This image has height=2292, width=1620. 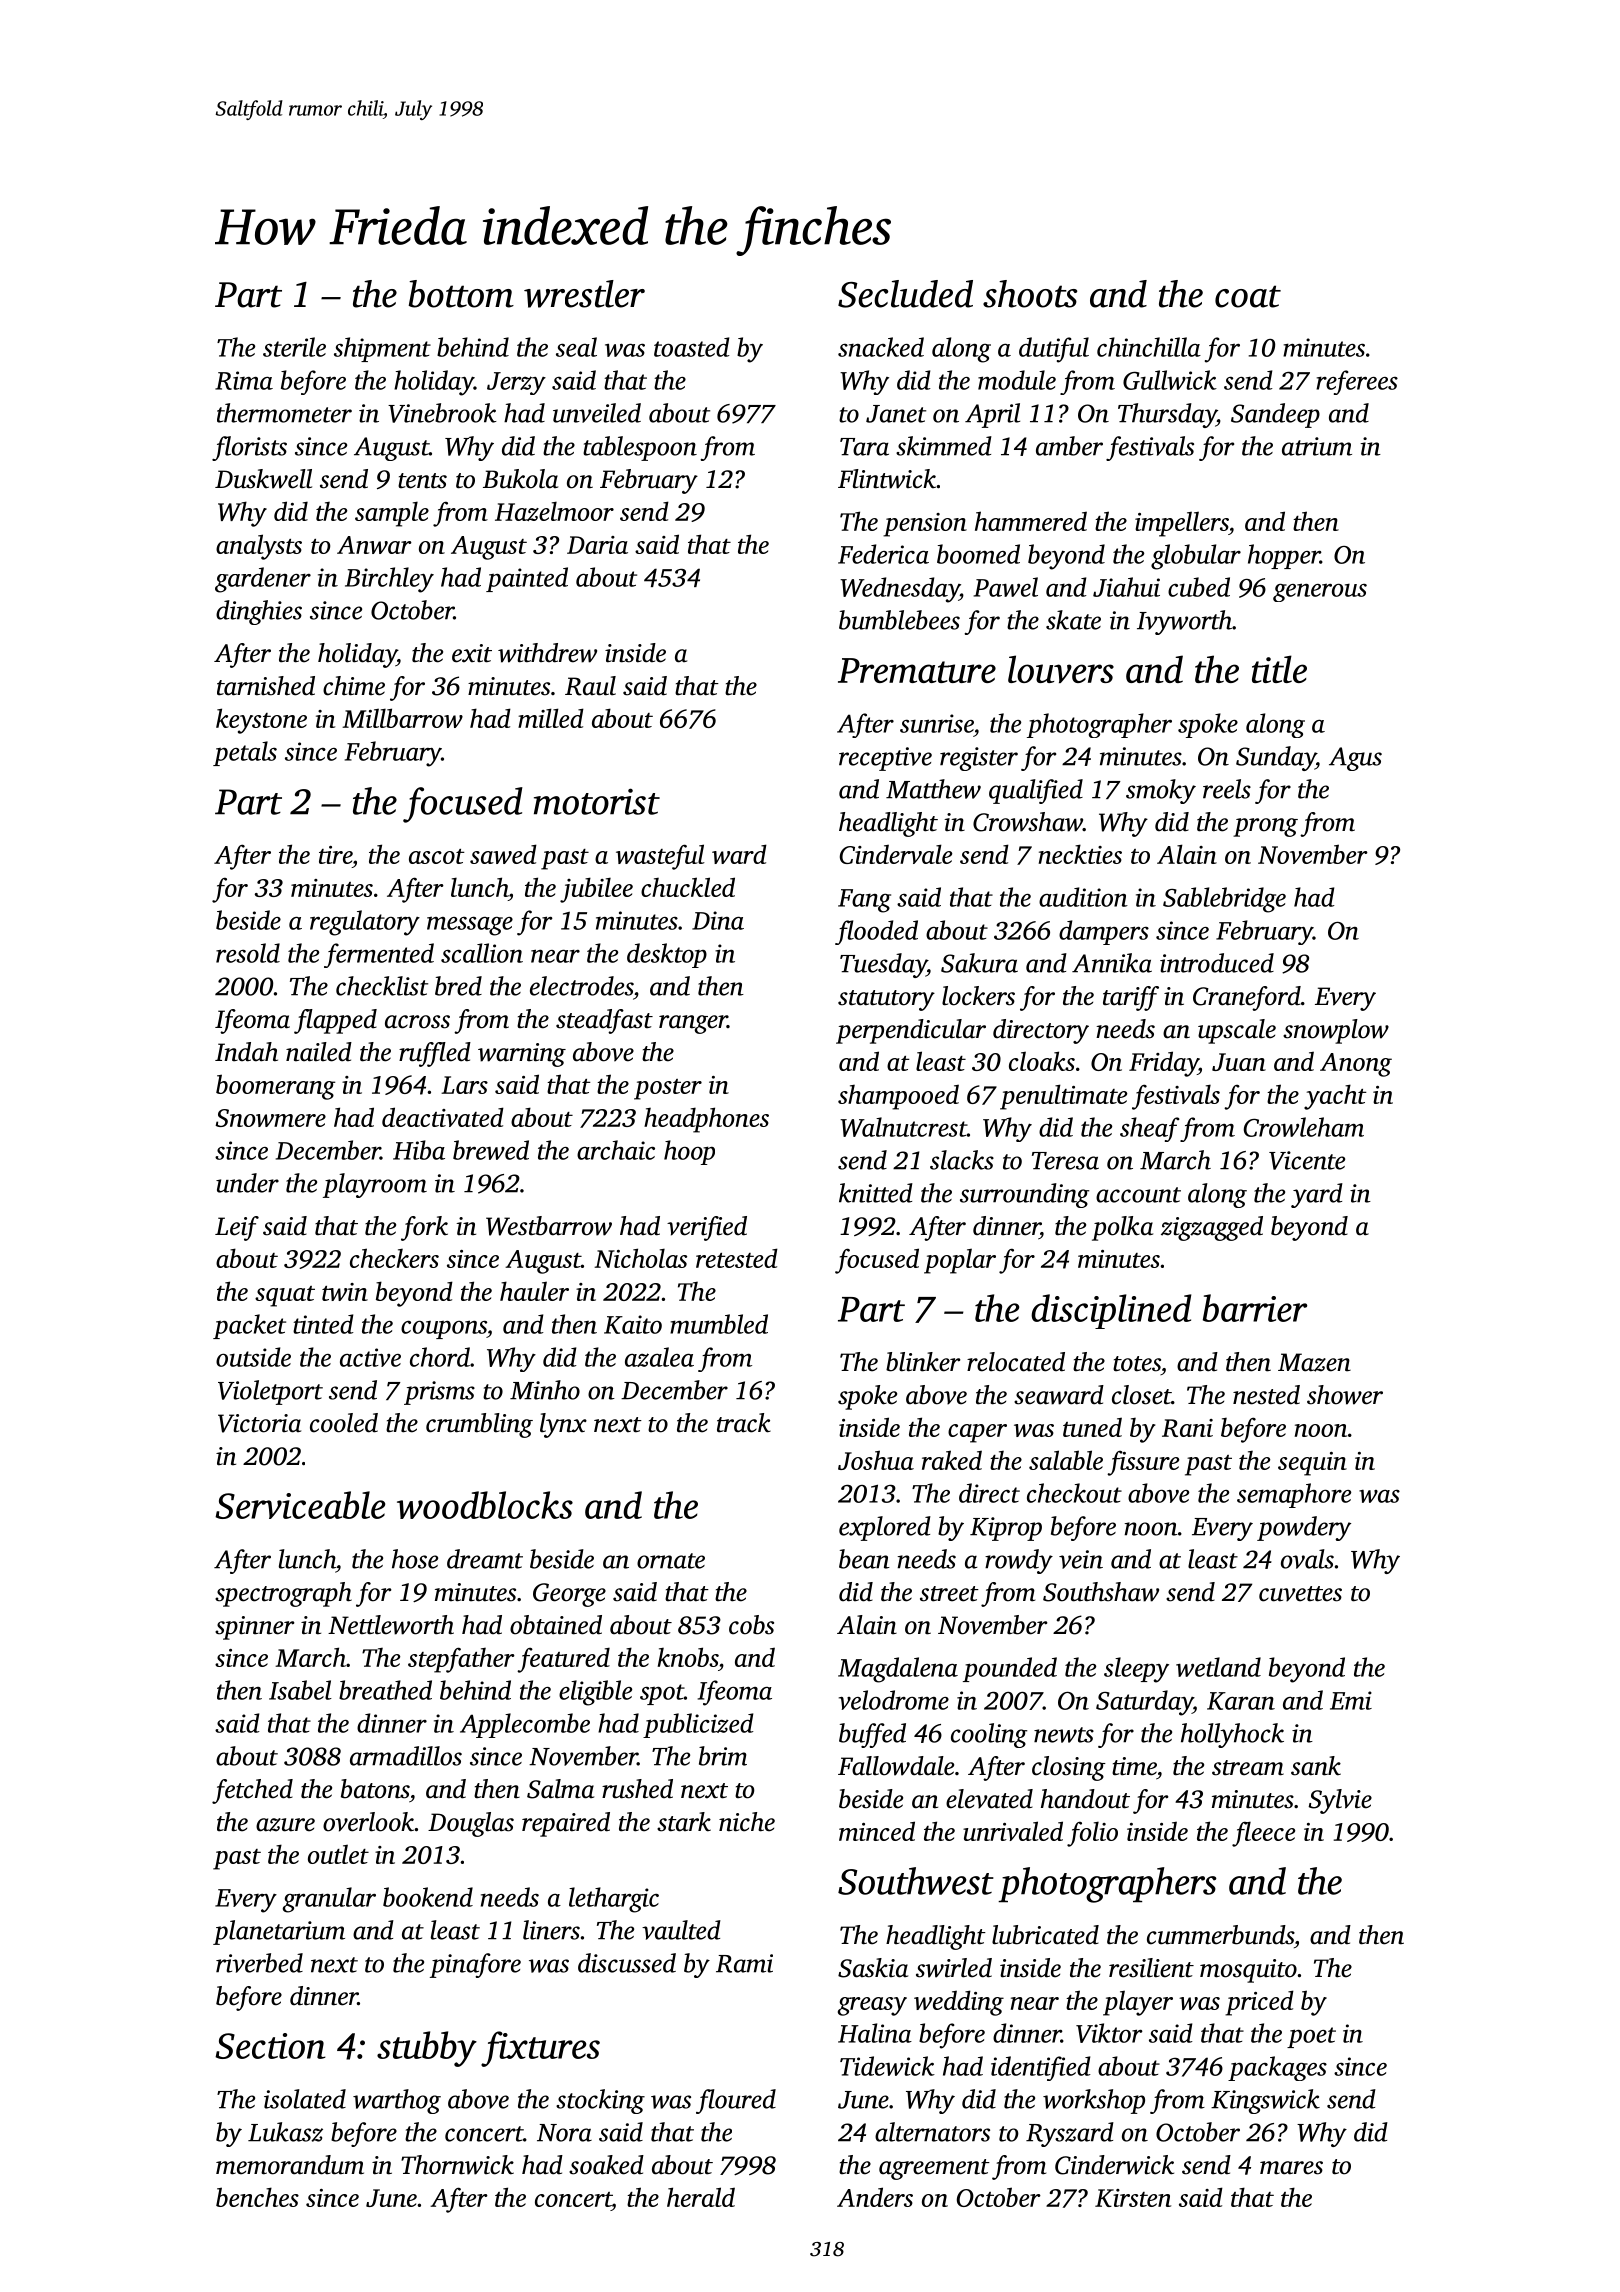 What do you see at coordinates (1248, 296) in the image?
I see `coat` at bounding box center [1248, 296].
